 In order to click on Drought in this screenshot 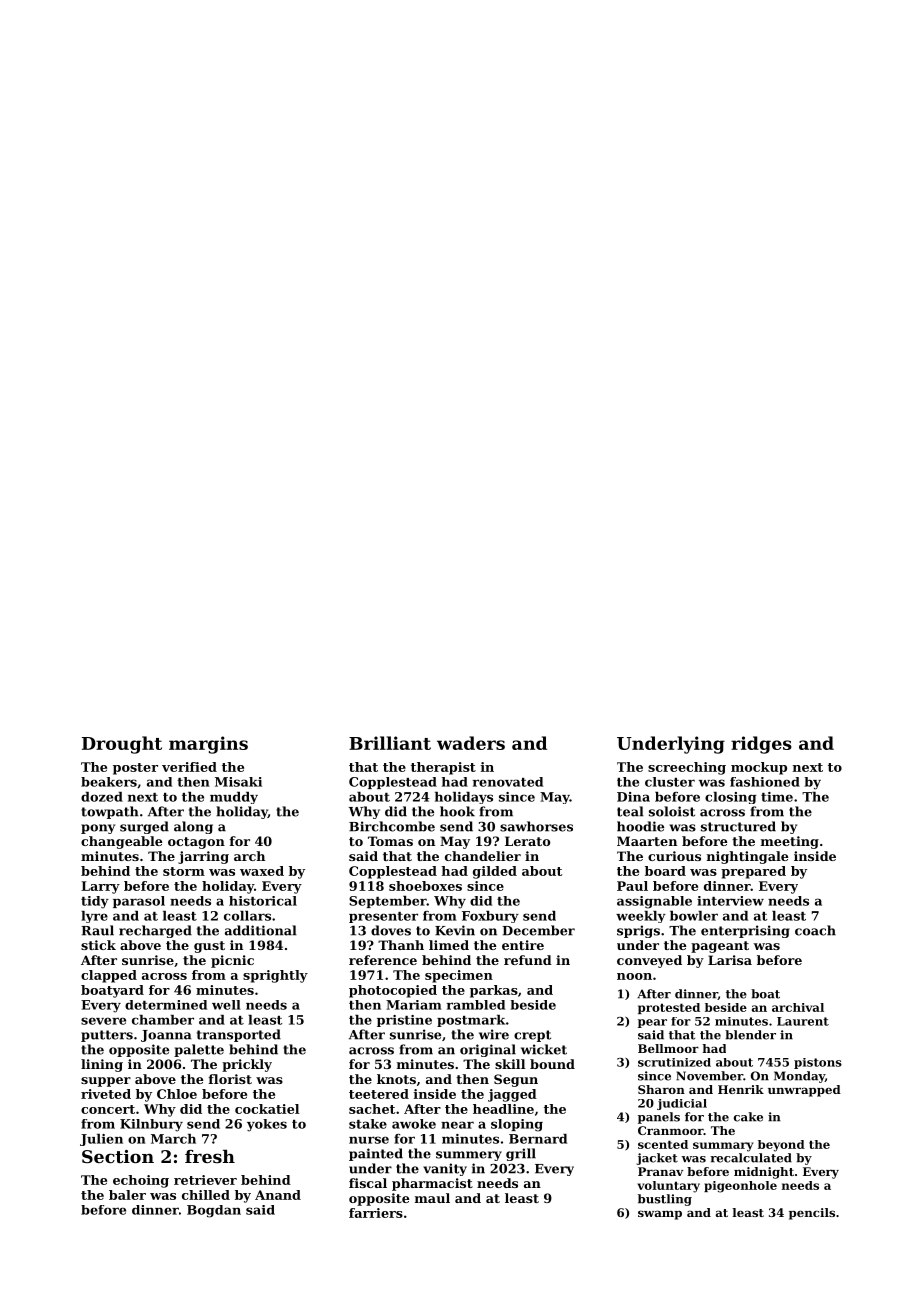, I will do `click(122, 745)`.
